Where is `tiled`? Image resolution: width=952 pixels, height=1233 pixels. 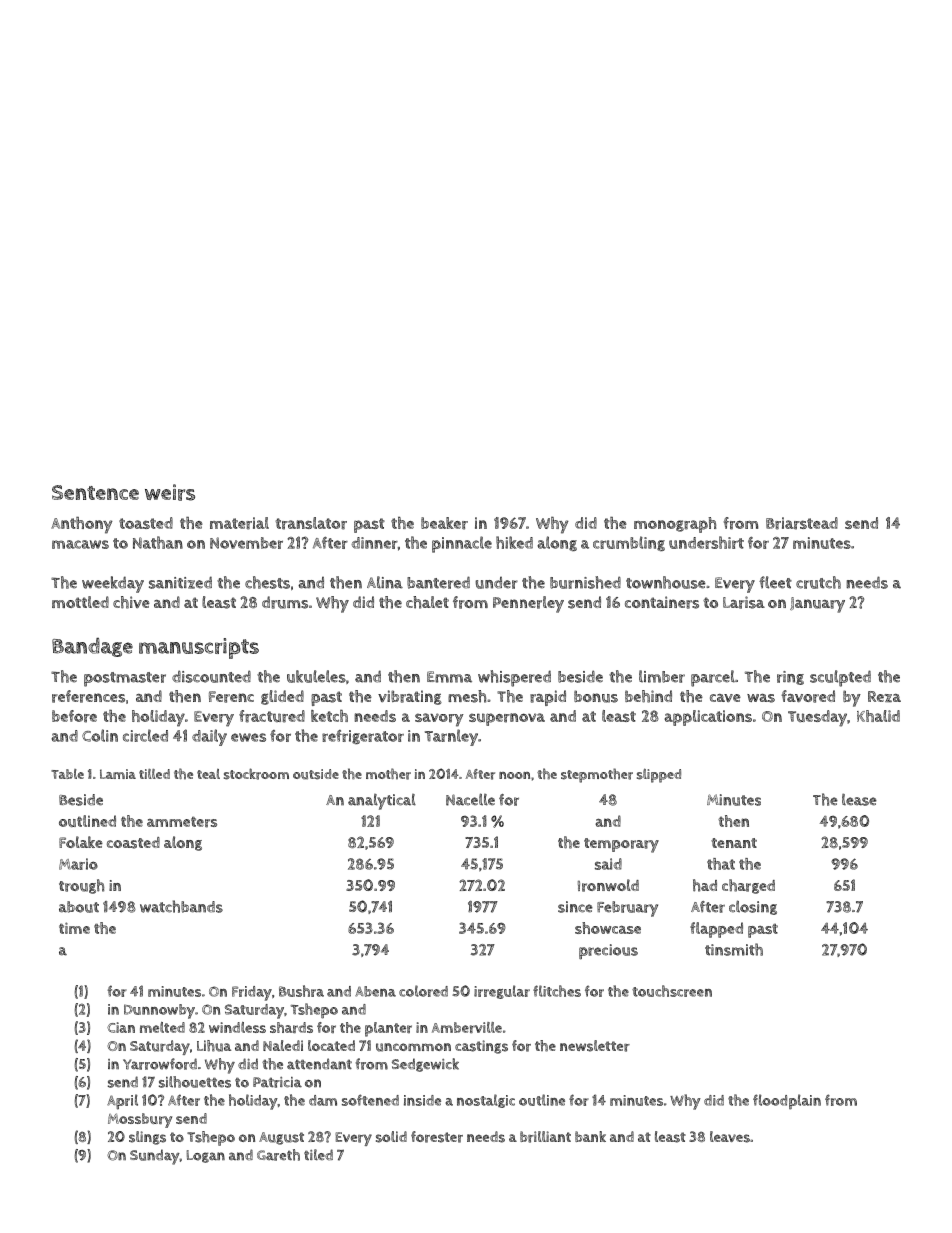
tiled is located at coordinates (318, 1155).
